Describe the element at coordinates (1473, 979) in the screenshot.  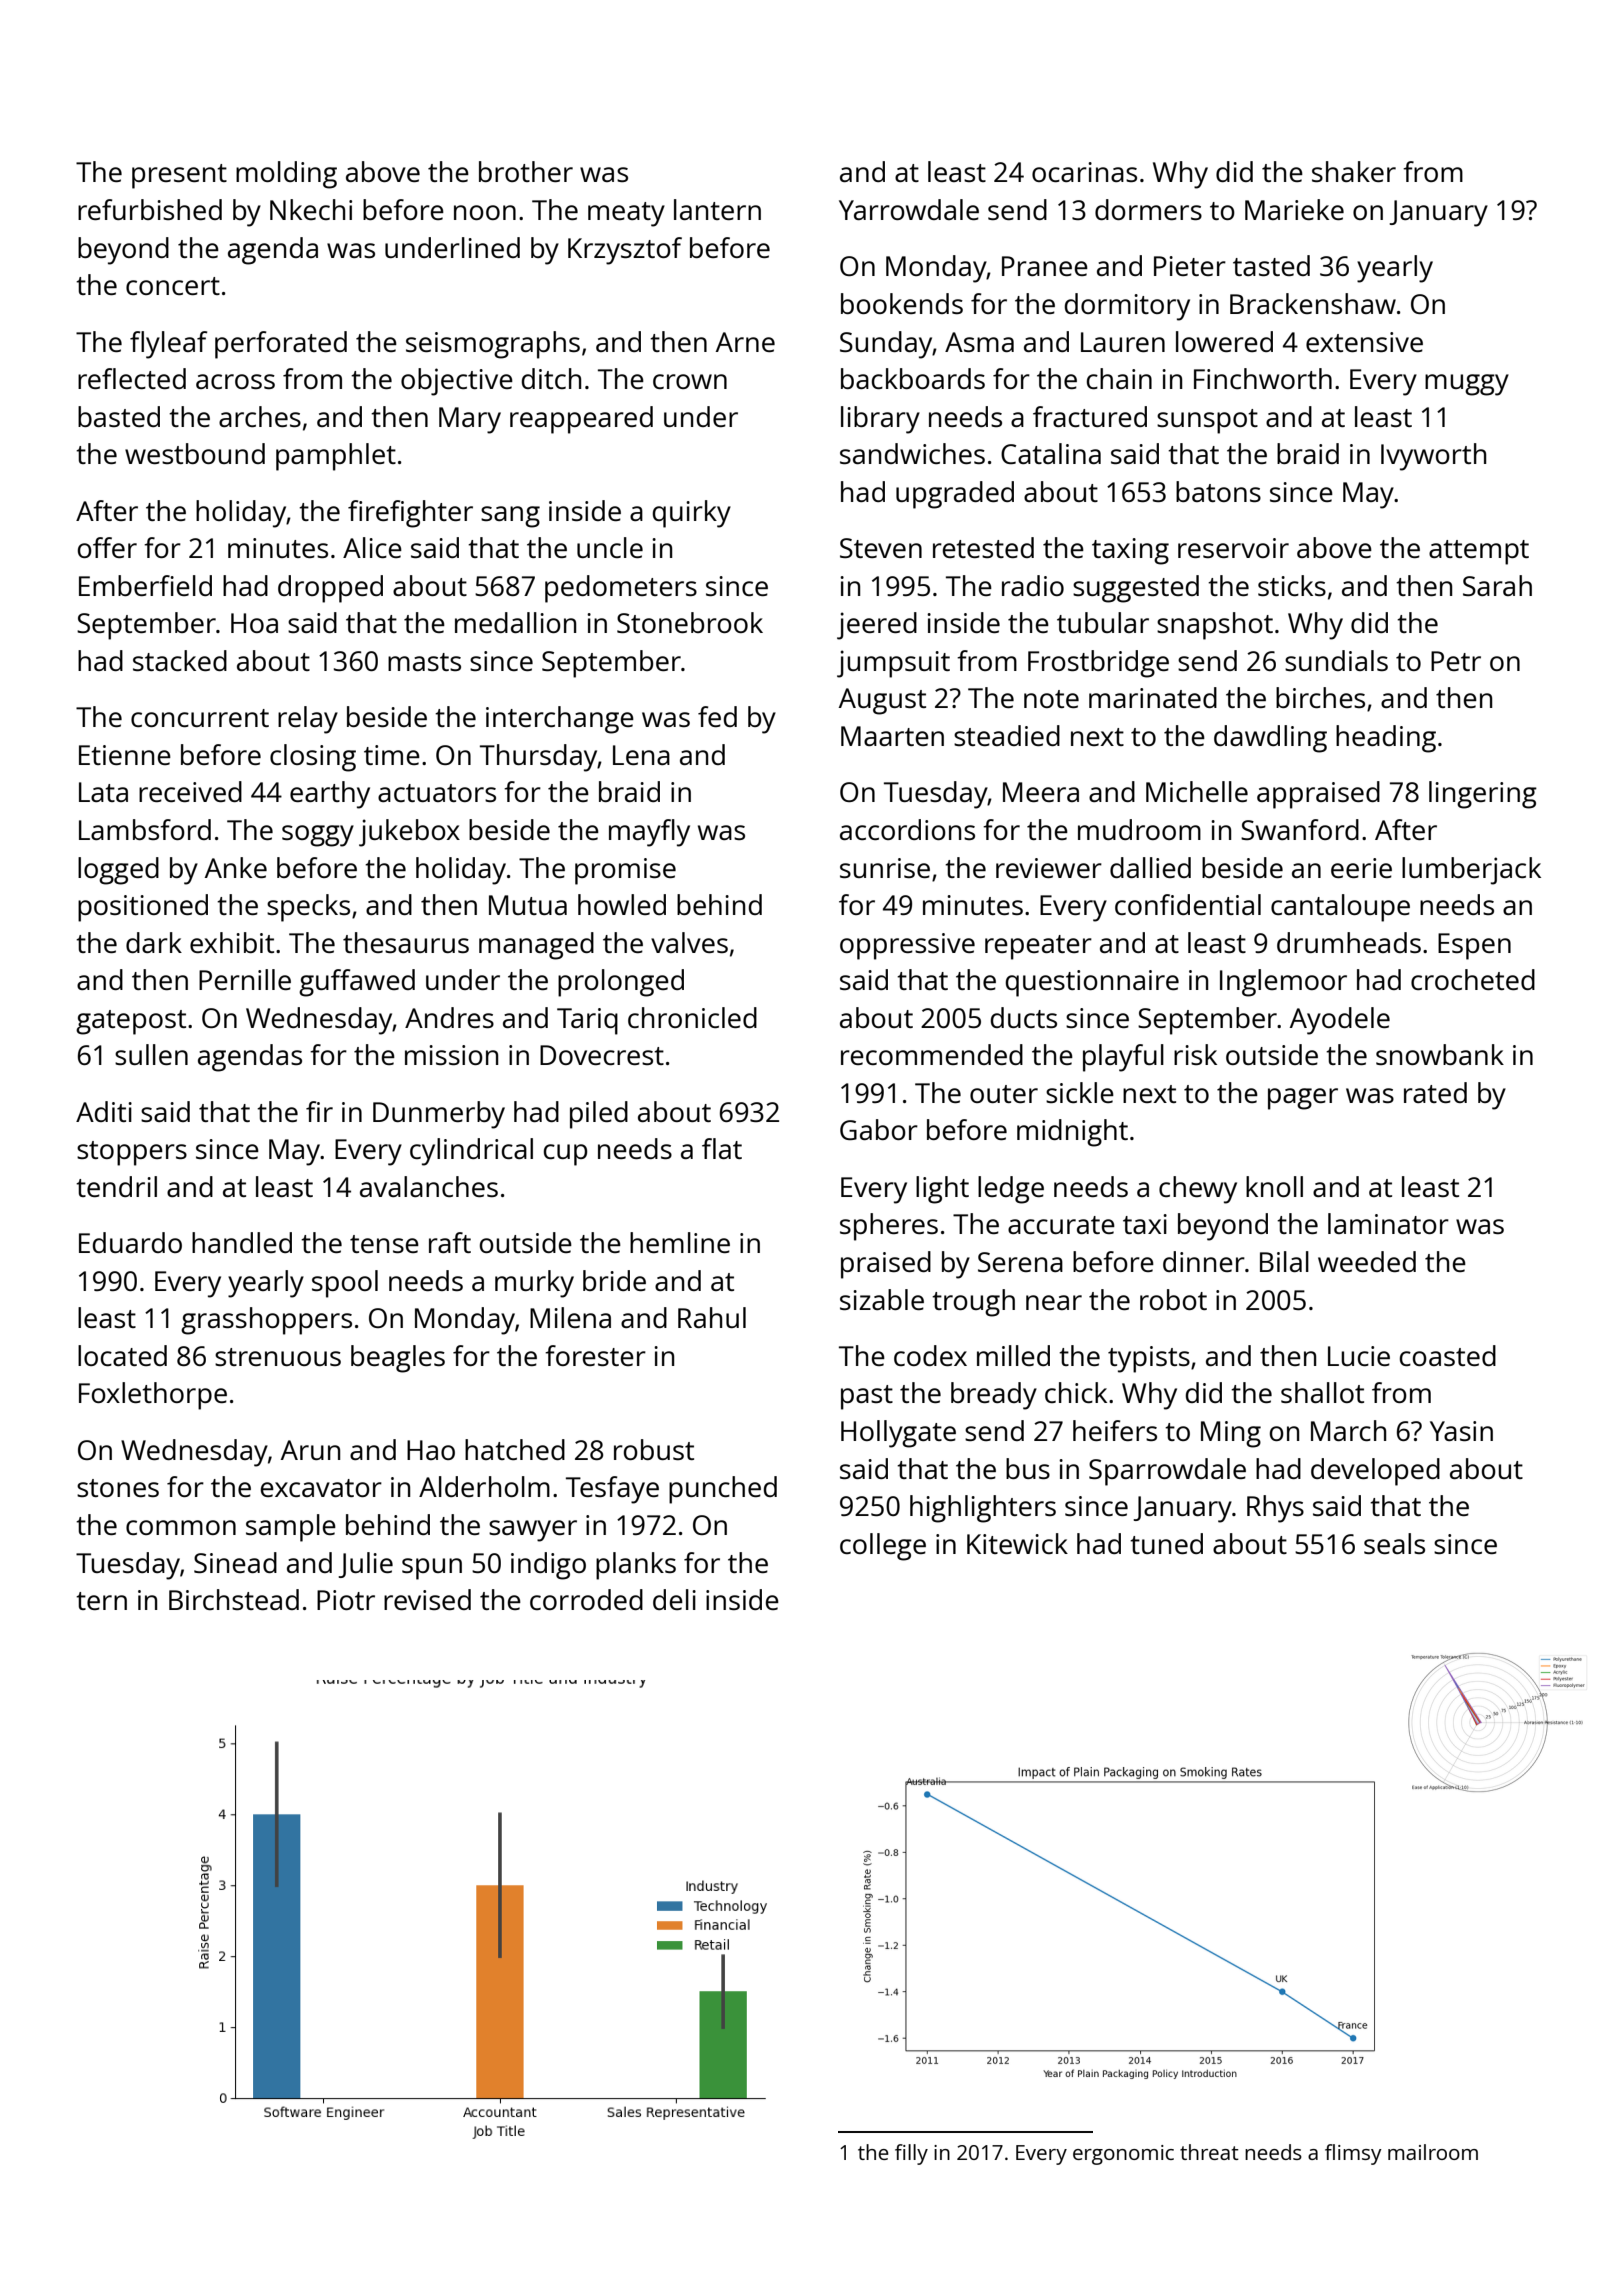
I see `crocheted` at that location.
